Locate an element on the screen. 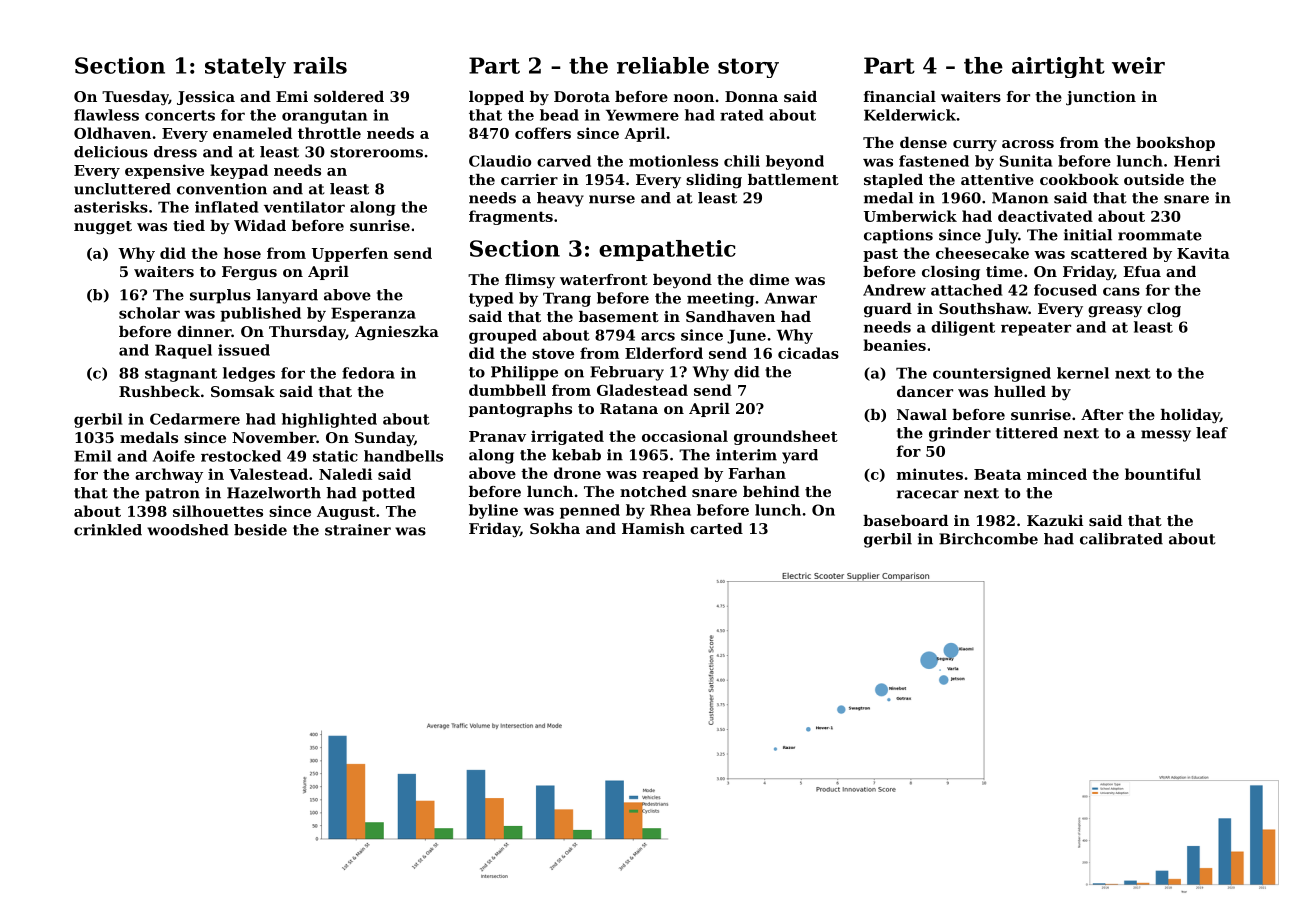 This screenshot has width=1308, height=924. orangutan is located at coordinates (324, 117).
